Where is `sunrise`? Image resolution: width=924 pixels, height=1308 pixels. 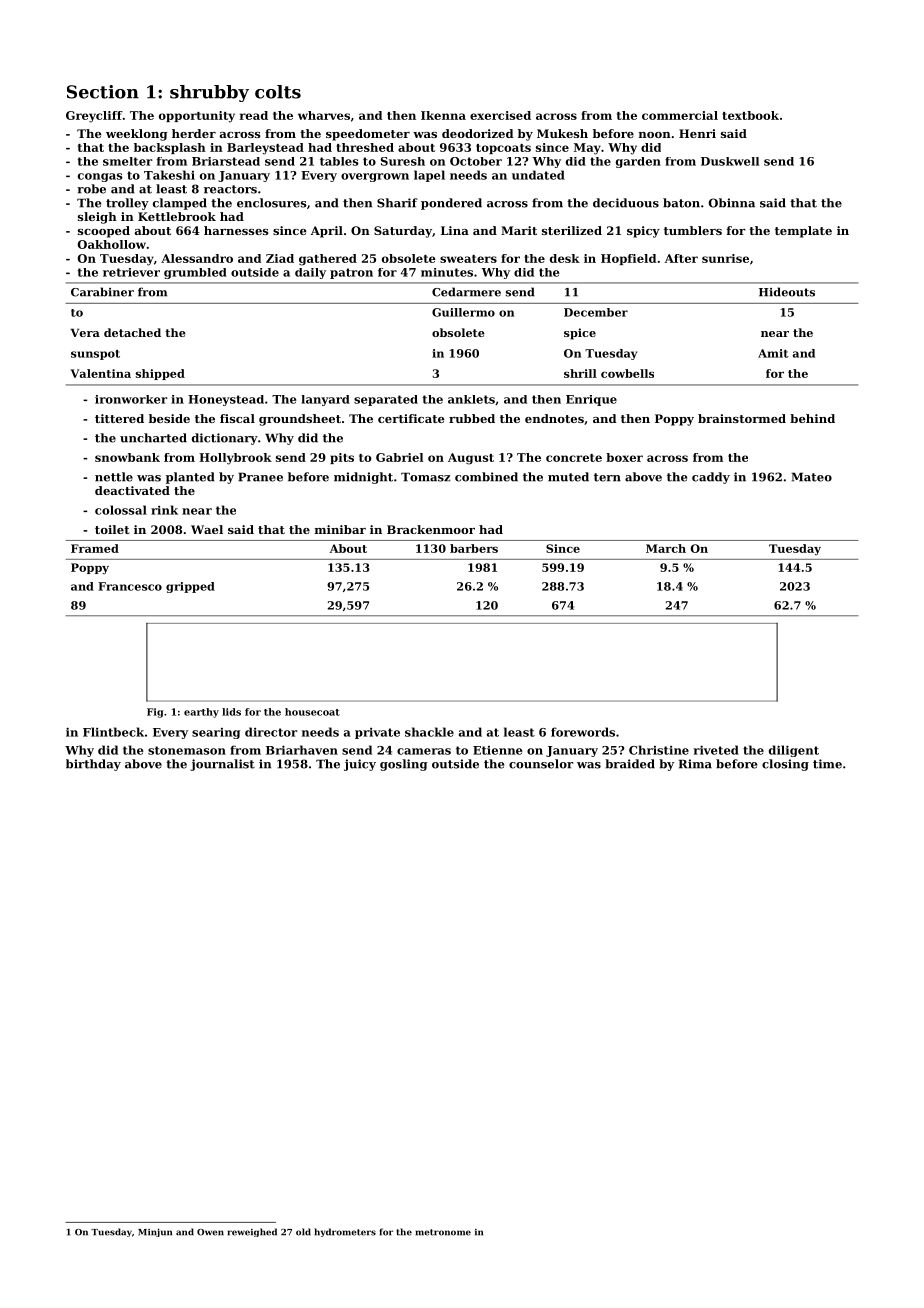 sunrise is located at coordinates (725, 258).
